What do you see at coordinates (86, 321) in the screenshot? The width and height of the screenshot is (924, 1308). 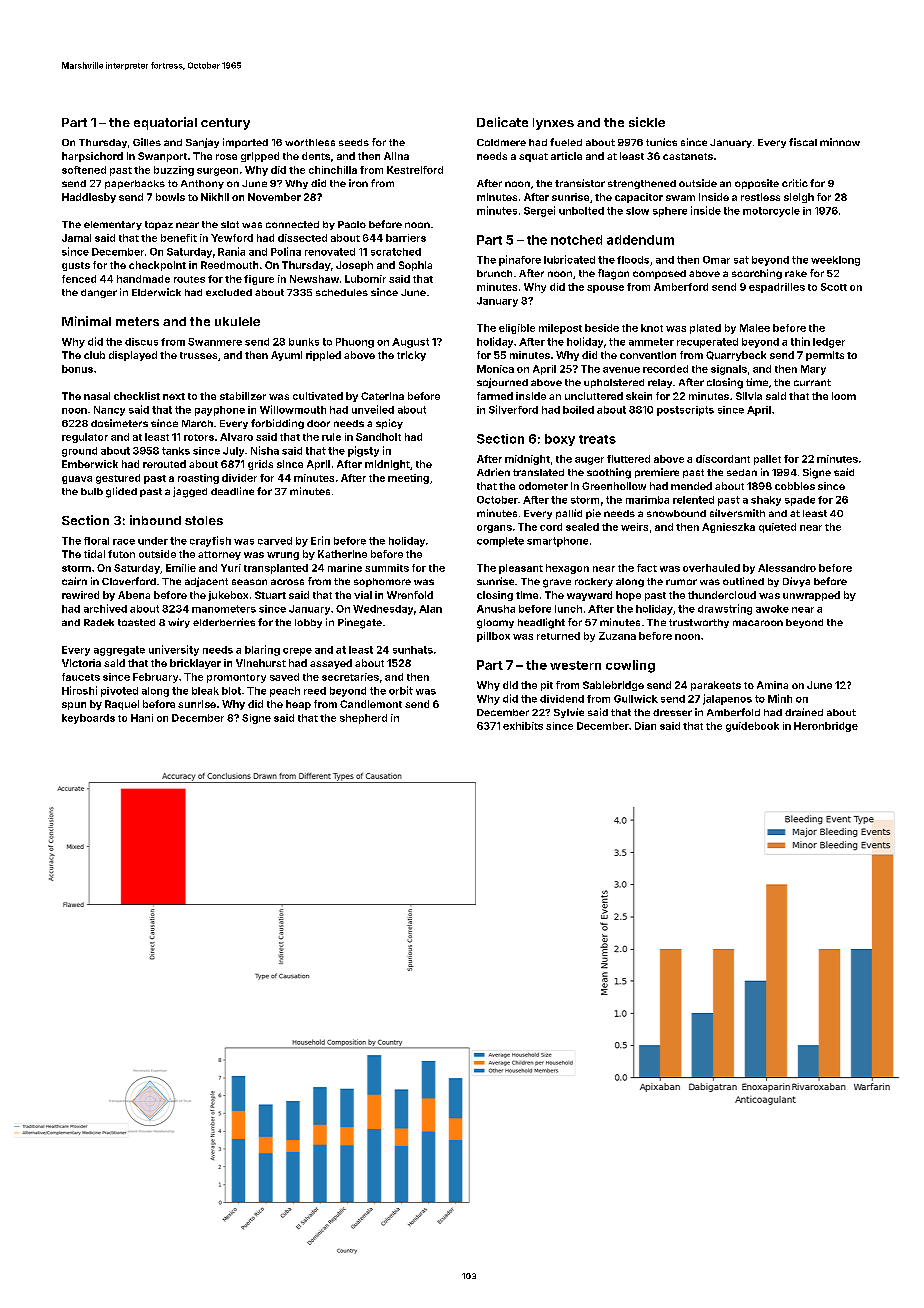 I see `Minimal` at bounding box center [86, 321].
